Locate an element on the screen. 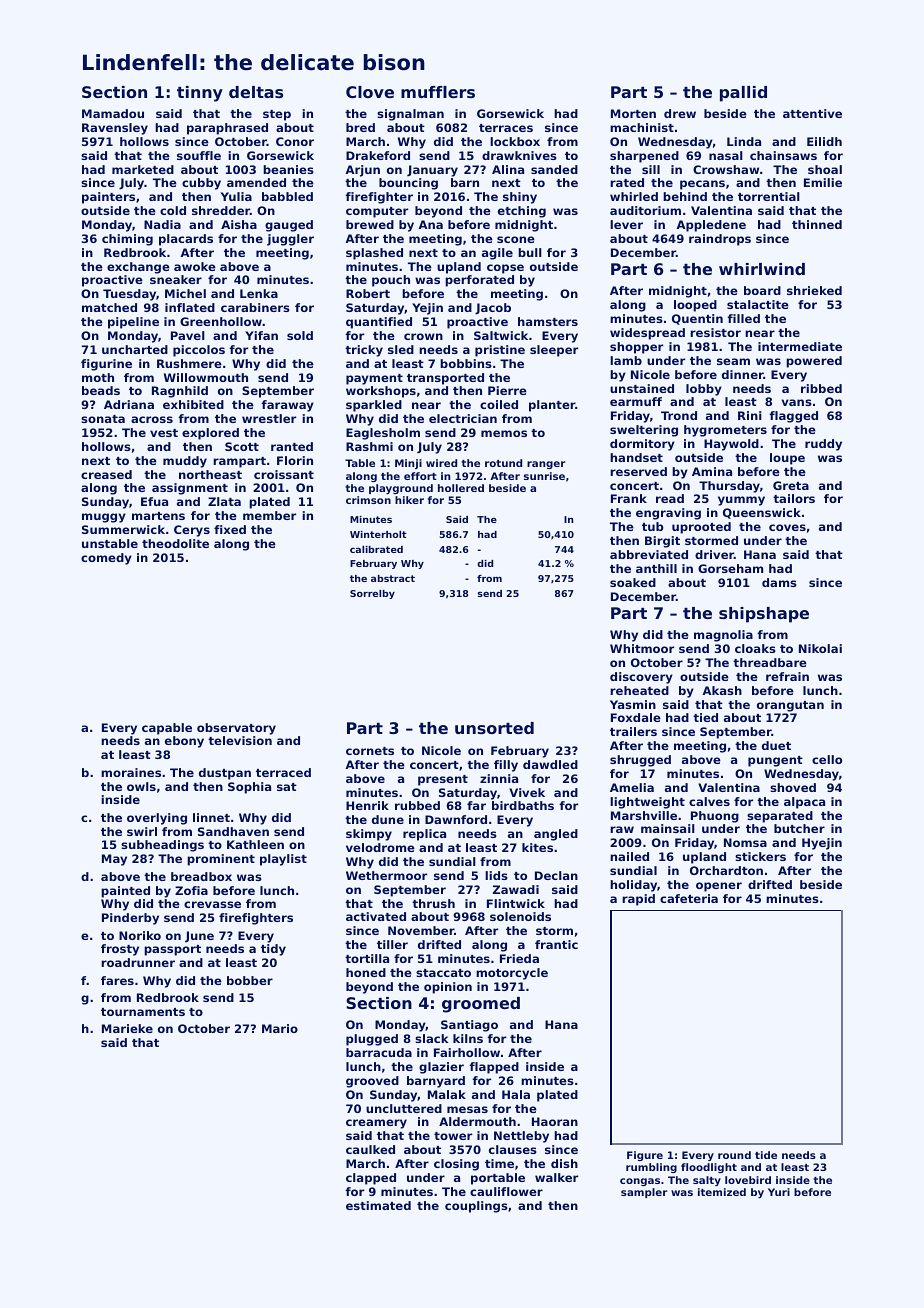 This screenshot has height=1308, width=924. pallid is located at coordinates (743, 94).
